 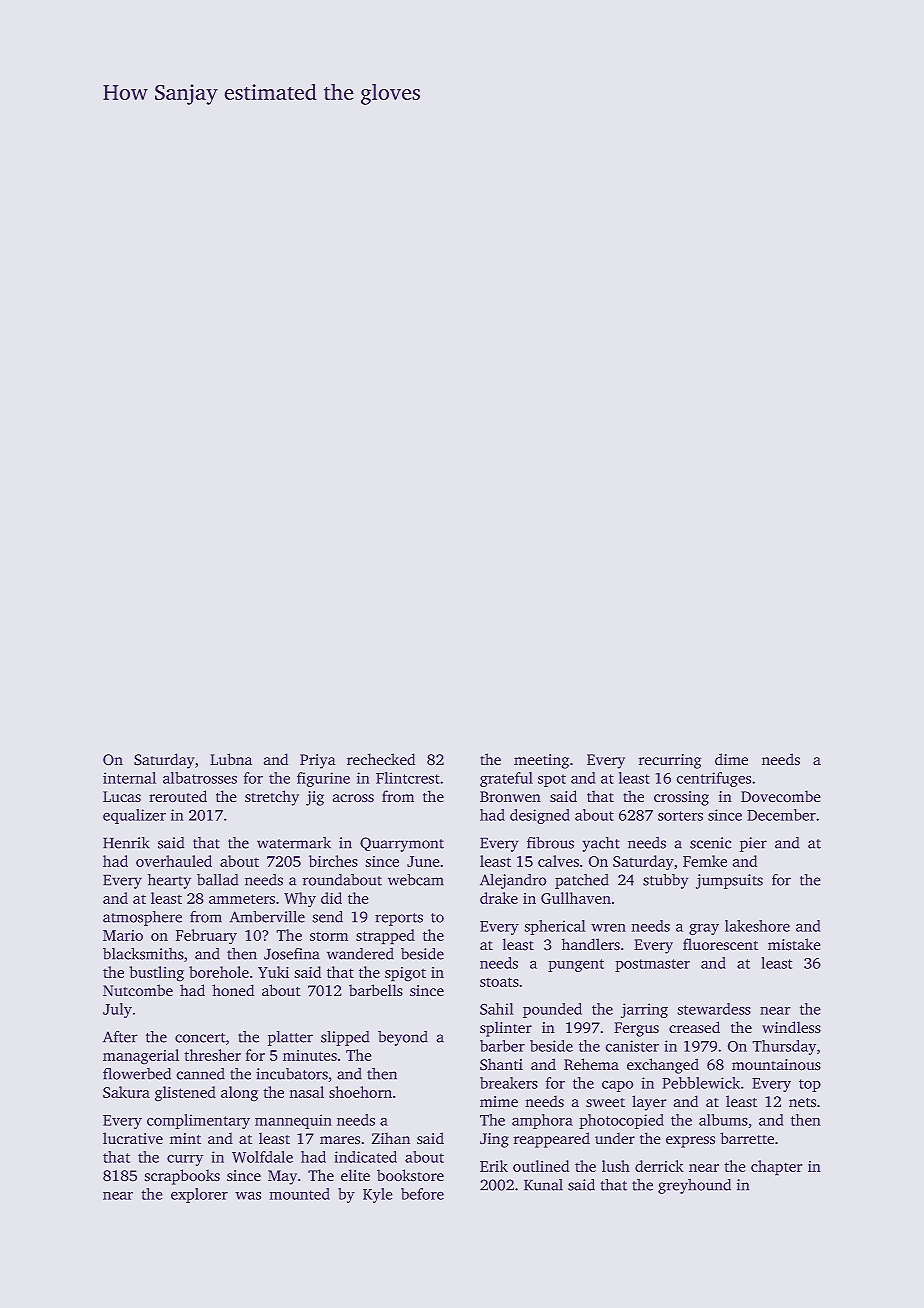 I want to click on Kunal, so click(x=543, y=1185).
